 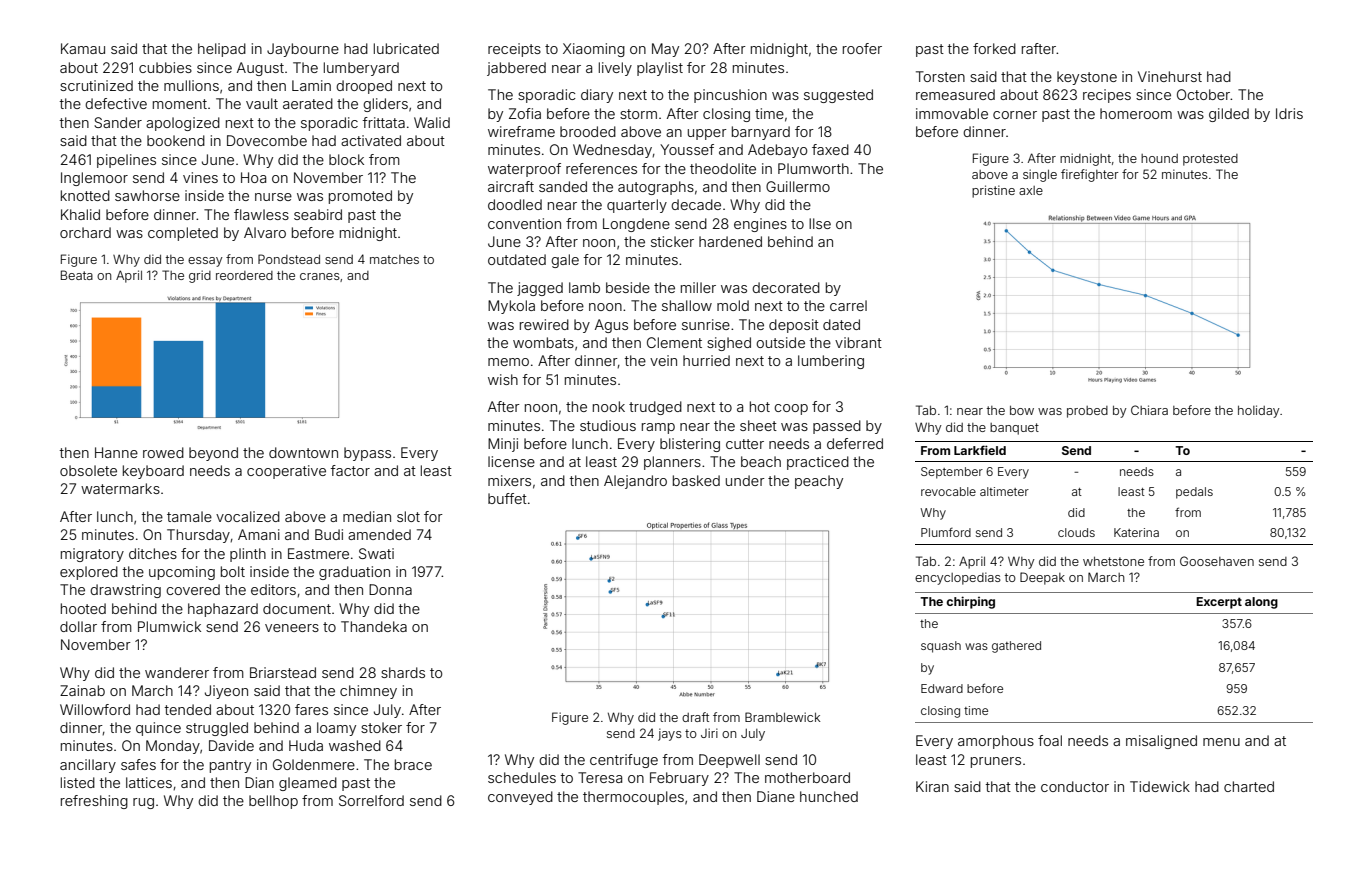 What do you see at coordinates (205, 262) in the document?
I see `essay` at bounding box center [205, 262].
